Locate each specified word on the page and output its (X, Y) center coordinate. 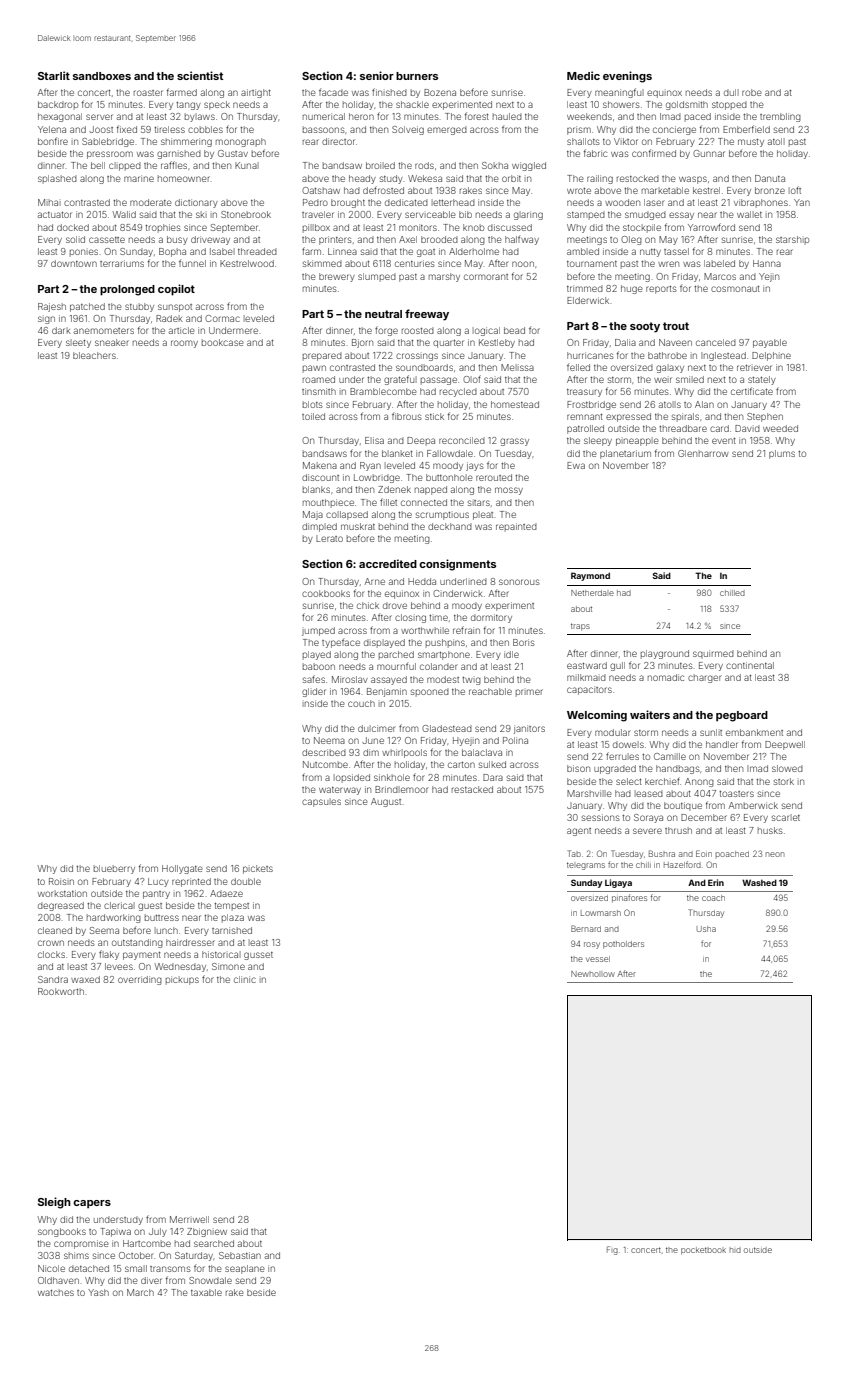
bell (98, 165)
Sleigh (54, 1203)
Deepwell (785, 745)
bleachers (94, 355)
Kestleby (497, 343)
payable (770, 343)
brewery (337, 277)
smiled (690, 379)
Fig (612, 1250)
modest (443, 679)
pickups (182, 980)
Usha (706, 929)
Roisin (61, 881)
